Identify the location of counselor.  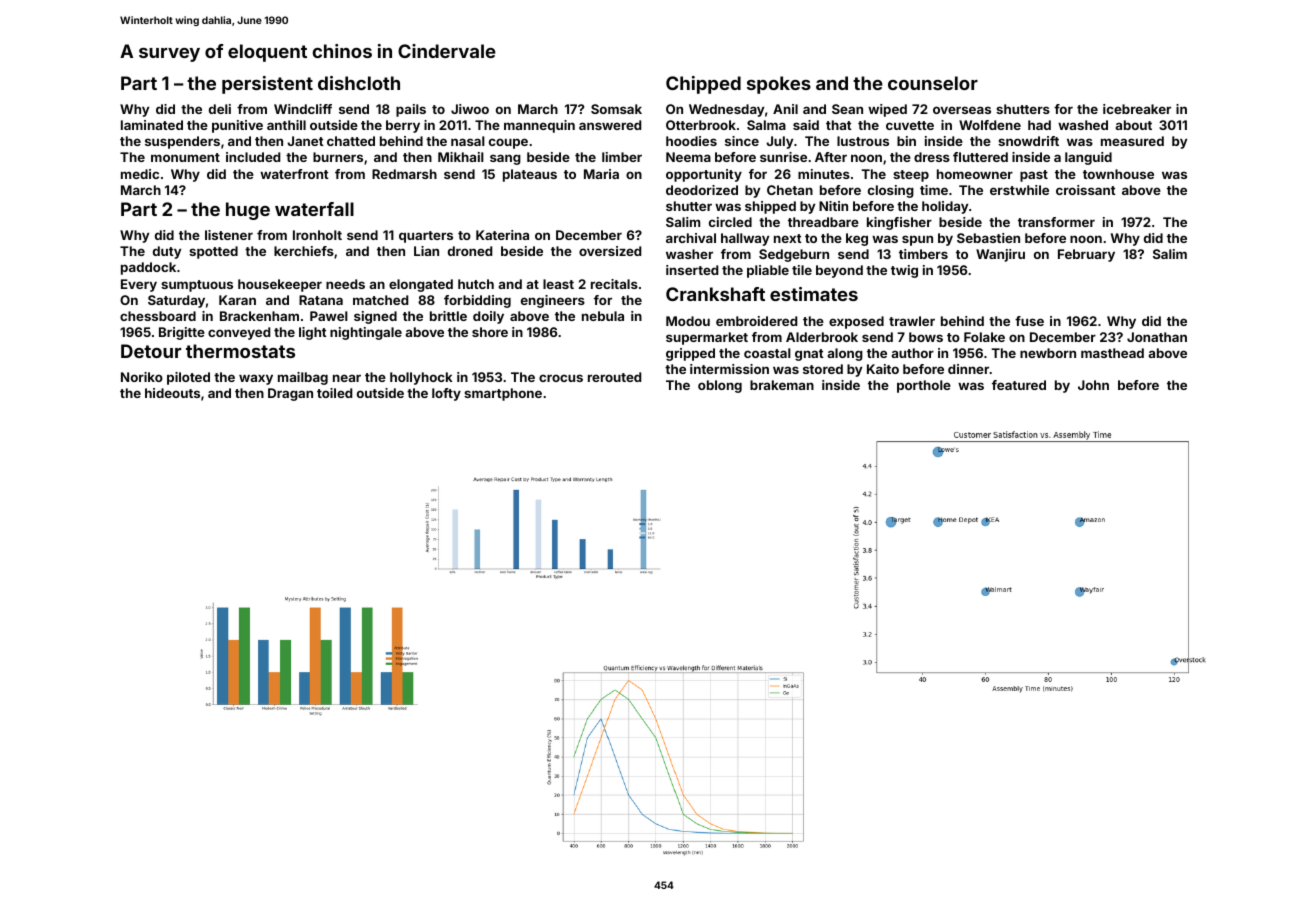
(933, 83).
